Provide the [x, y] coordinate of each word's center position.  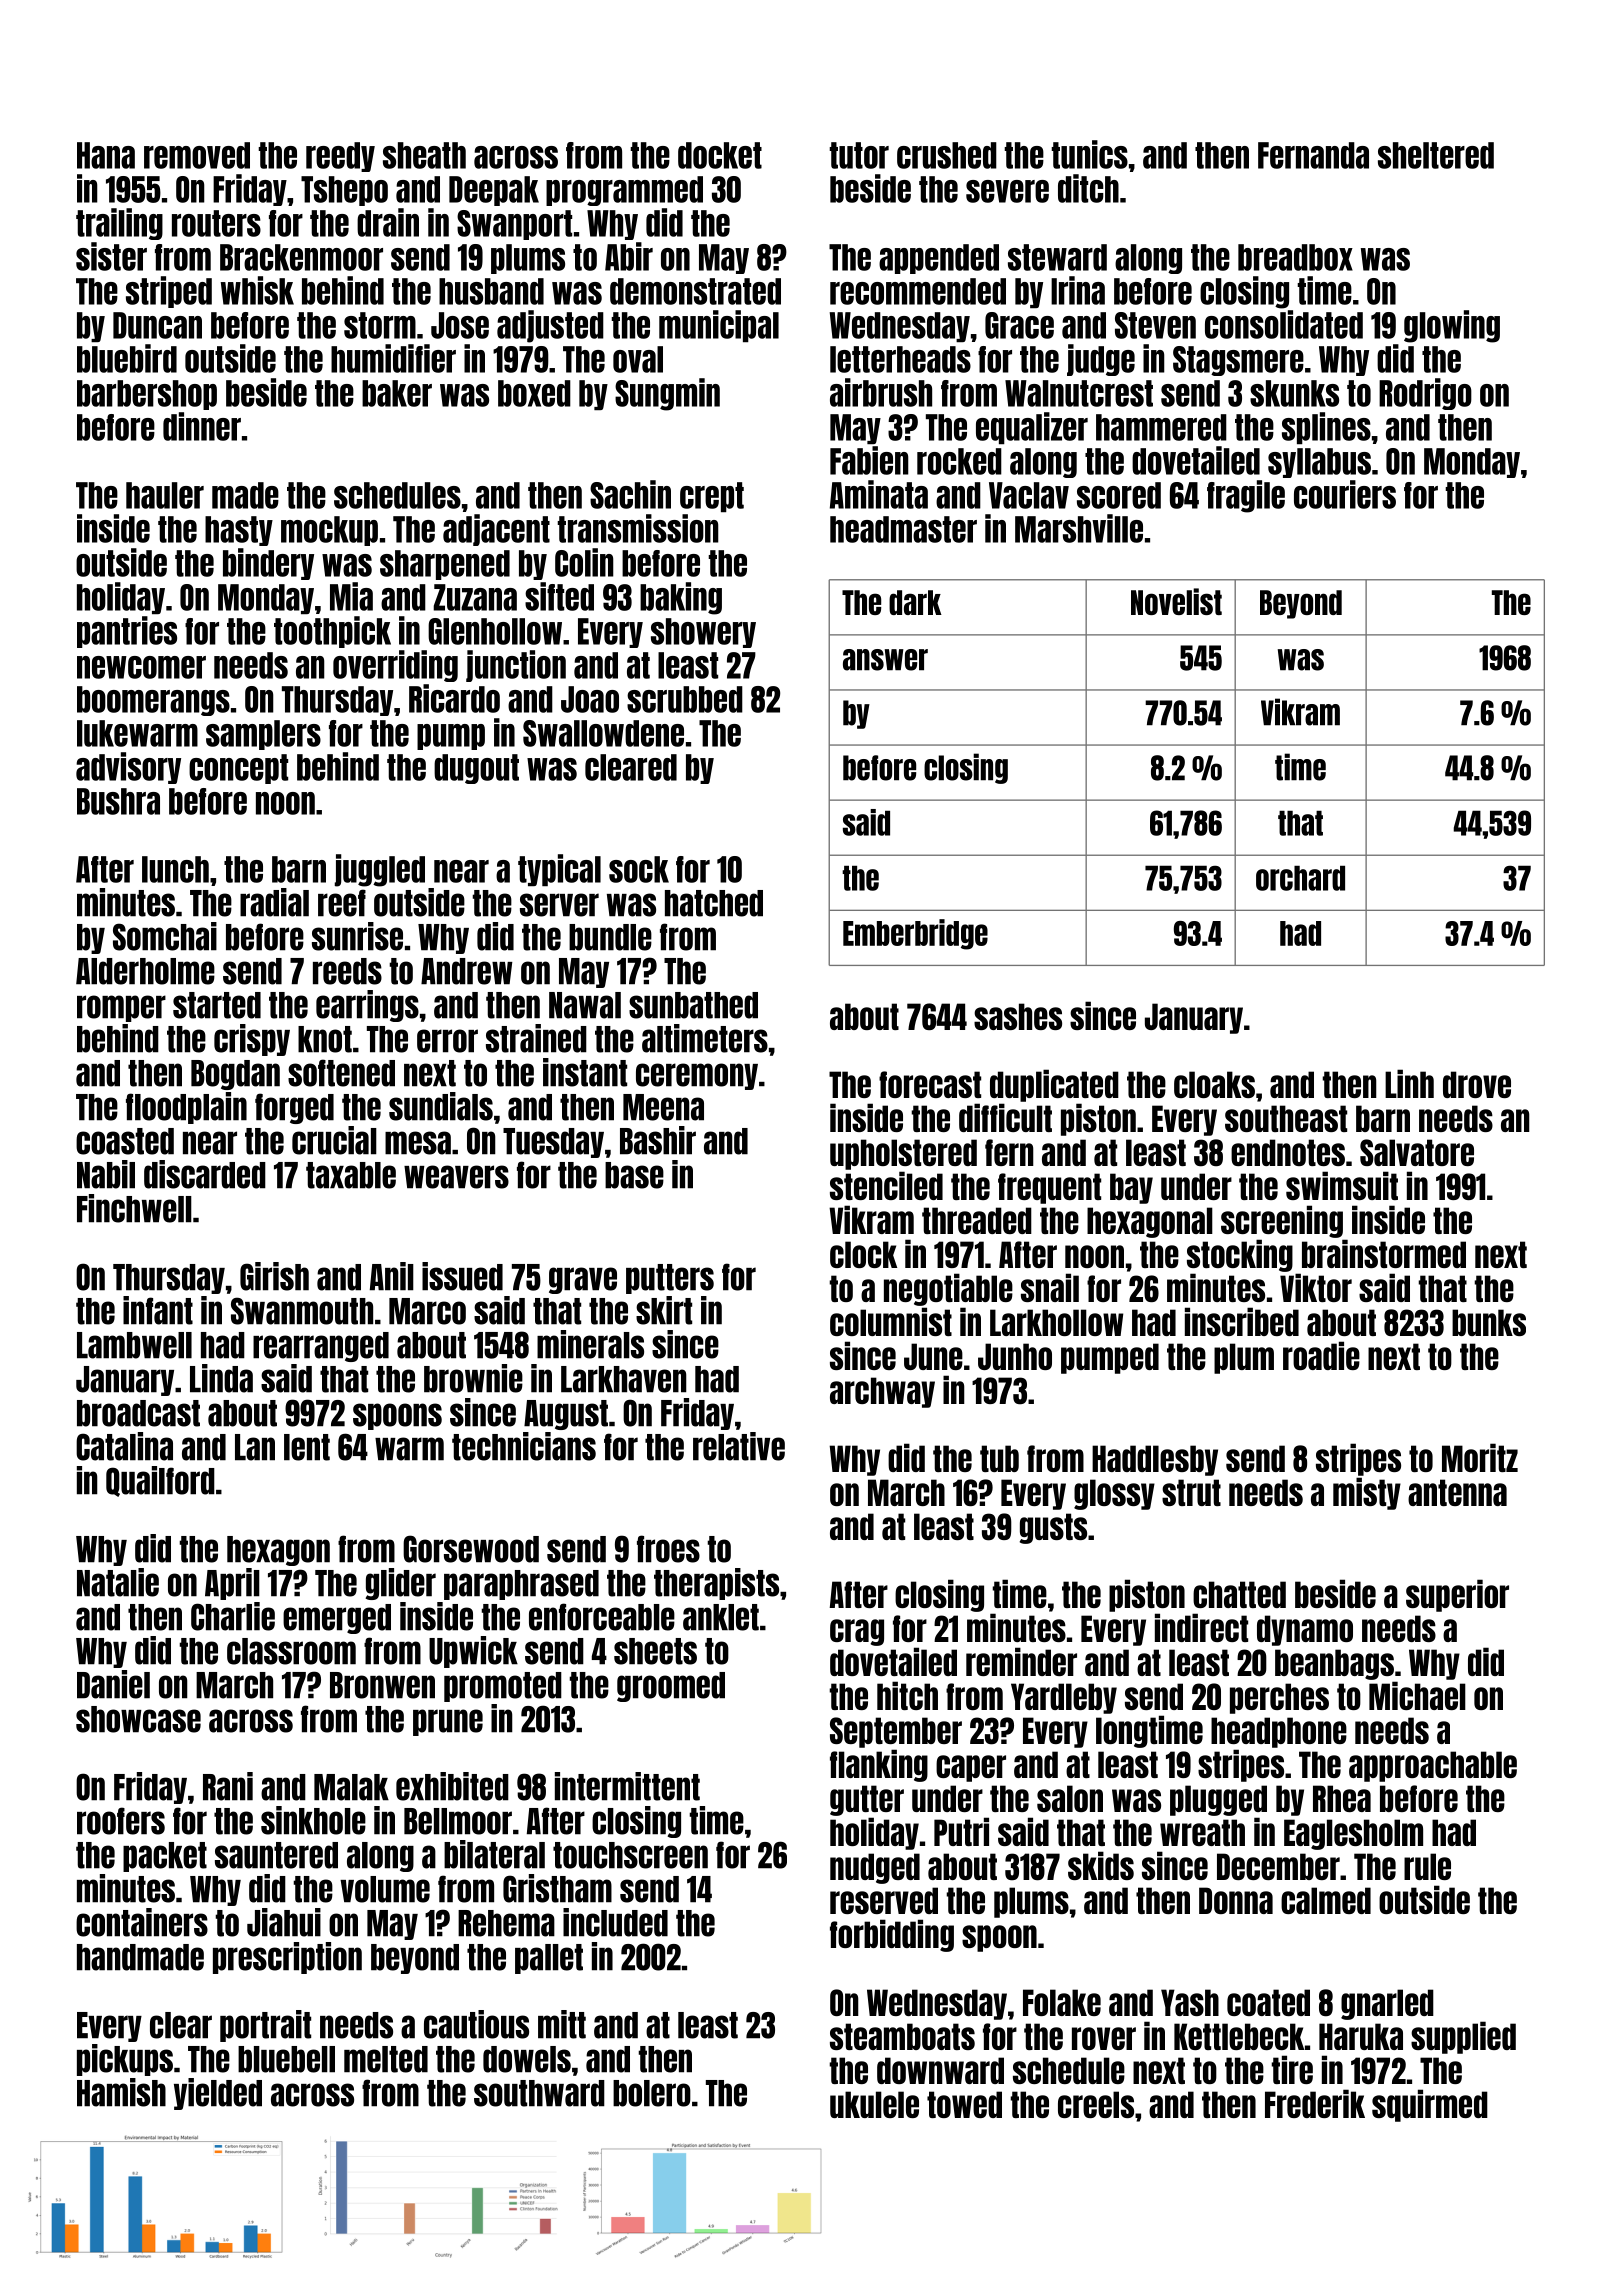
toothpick [332, 632]
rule [1427, 1866]
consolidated [1284, 324]
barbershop [147, 395]
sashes [1018, 1016]
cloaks [1214, 1084]
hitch [907, 1695]
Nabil [106, 1174]
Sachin [630, 494]
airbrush [881, 392]
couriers [1345, 494]
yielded [218, 2094]
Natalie [118, 1582]
